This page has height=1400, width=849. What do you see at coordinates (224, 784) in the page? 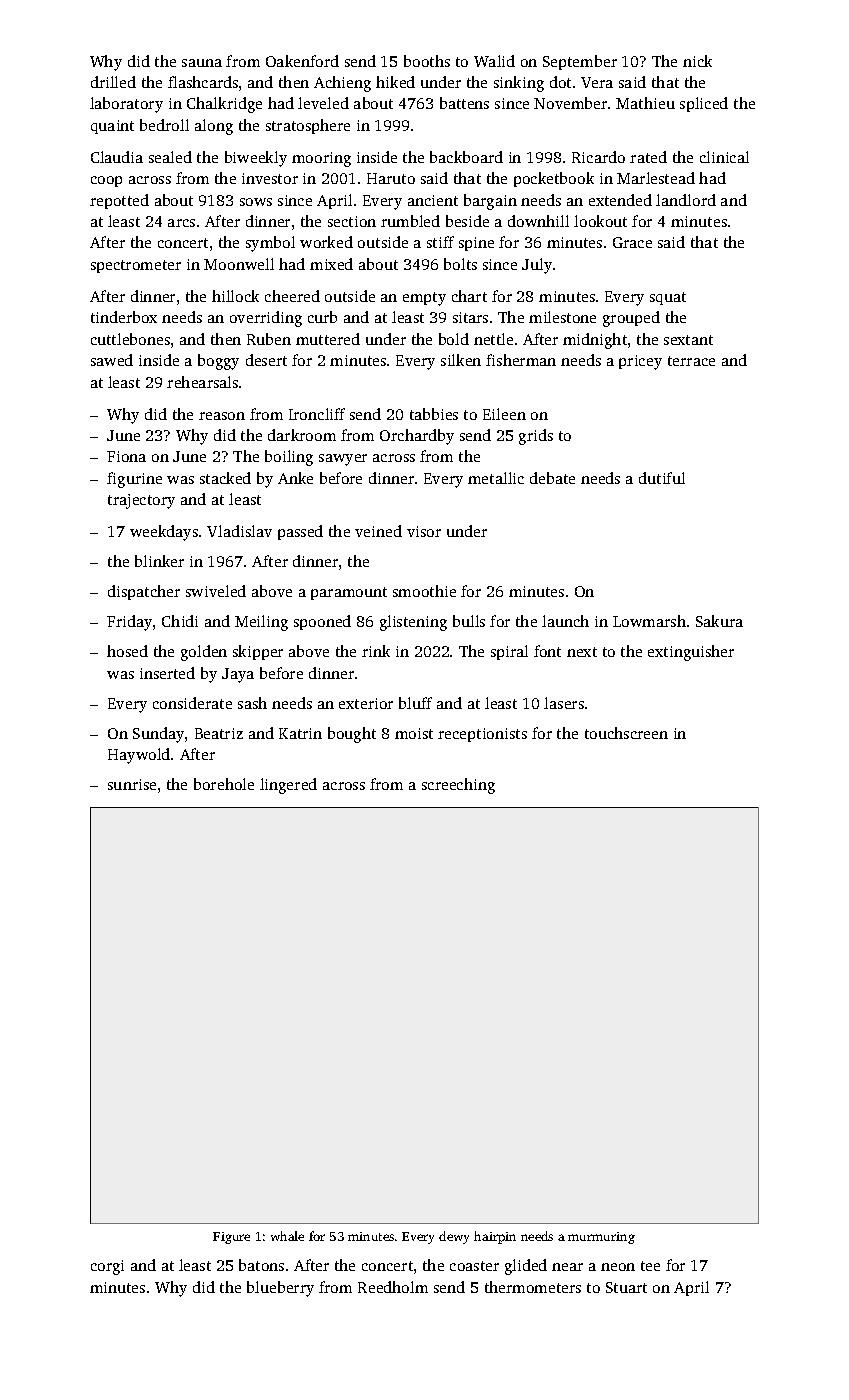
I see `borehole` at bounding box center [224, 784].
